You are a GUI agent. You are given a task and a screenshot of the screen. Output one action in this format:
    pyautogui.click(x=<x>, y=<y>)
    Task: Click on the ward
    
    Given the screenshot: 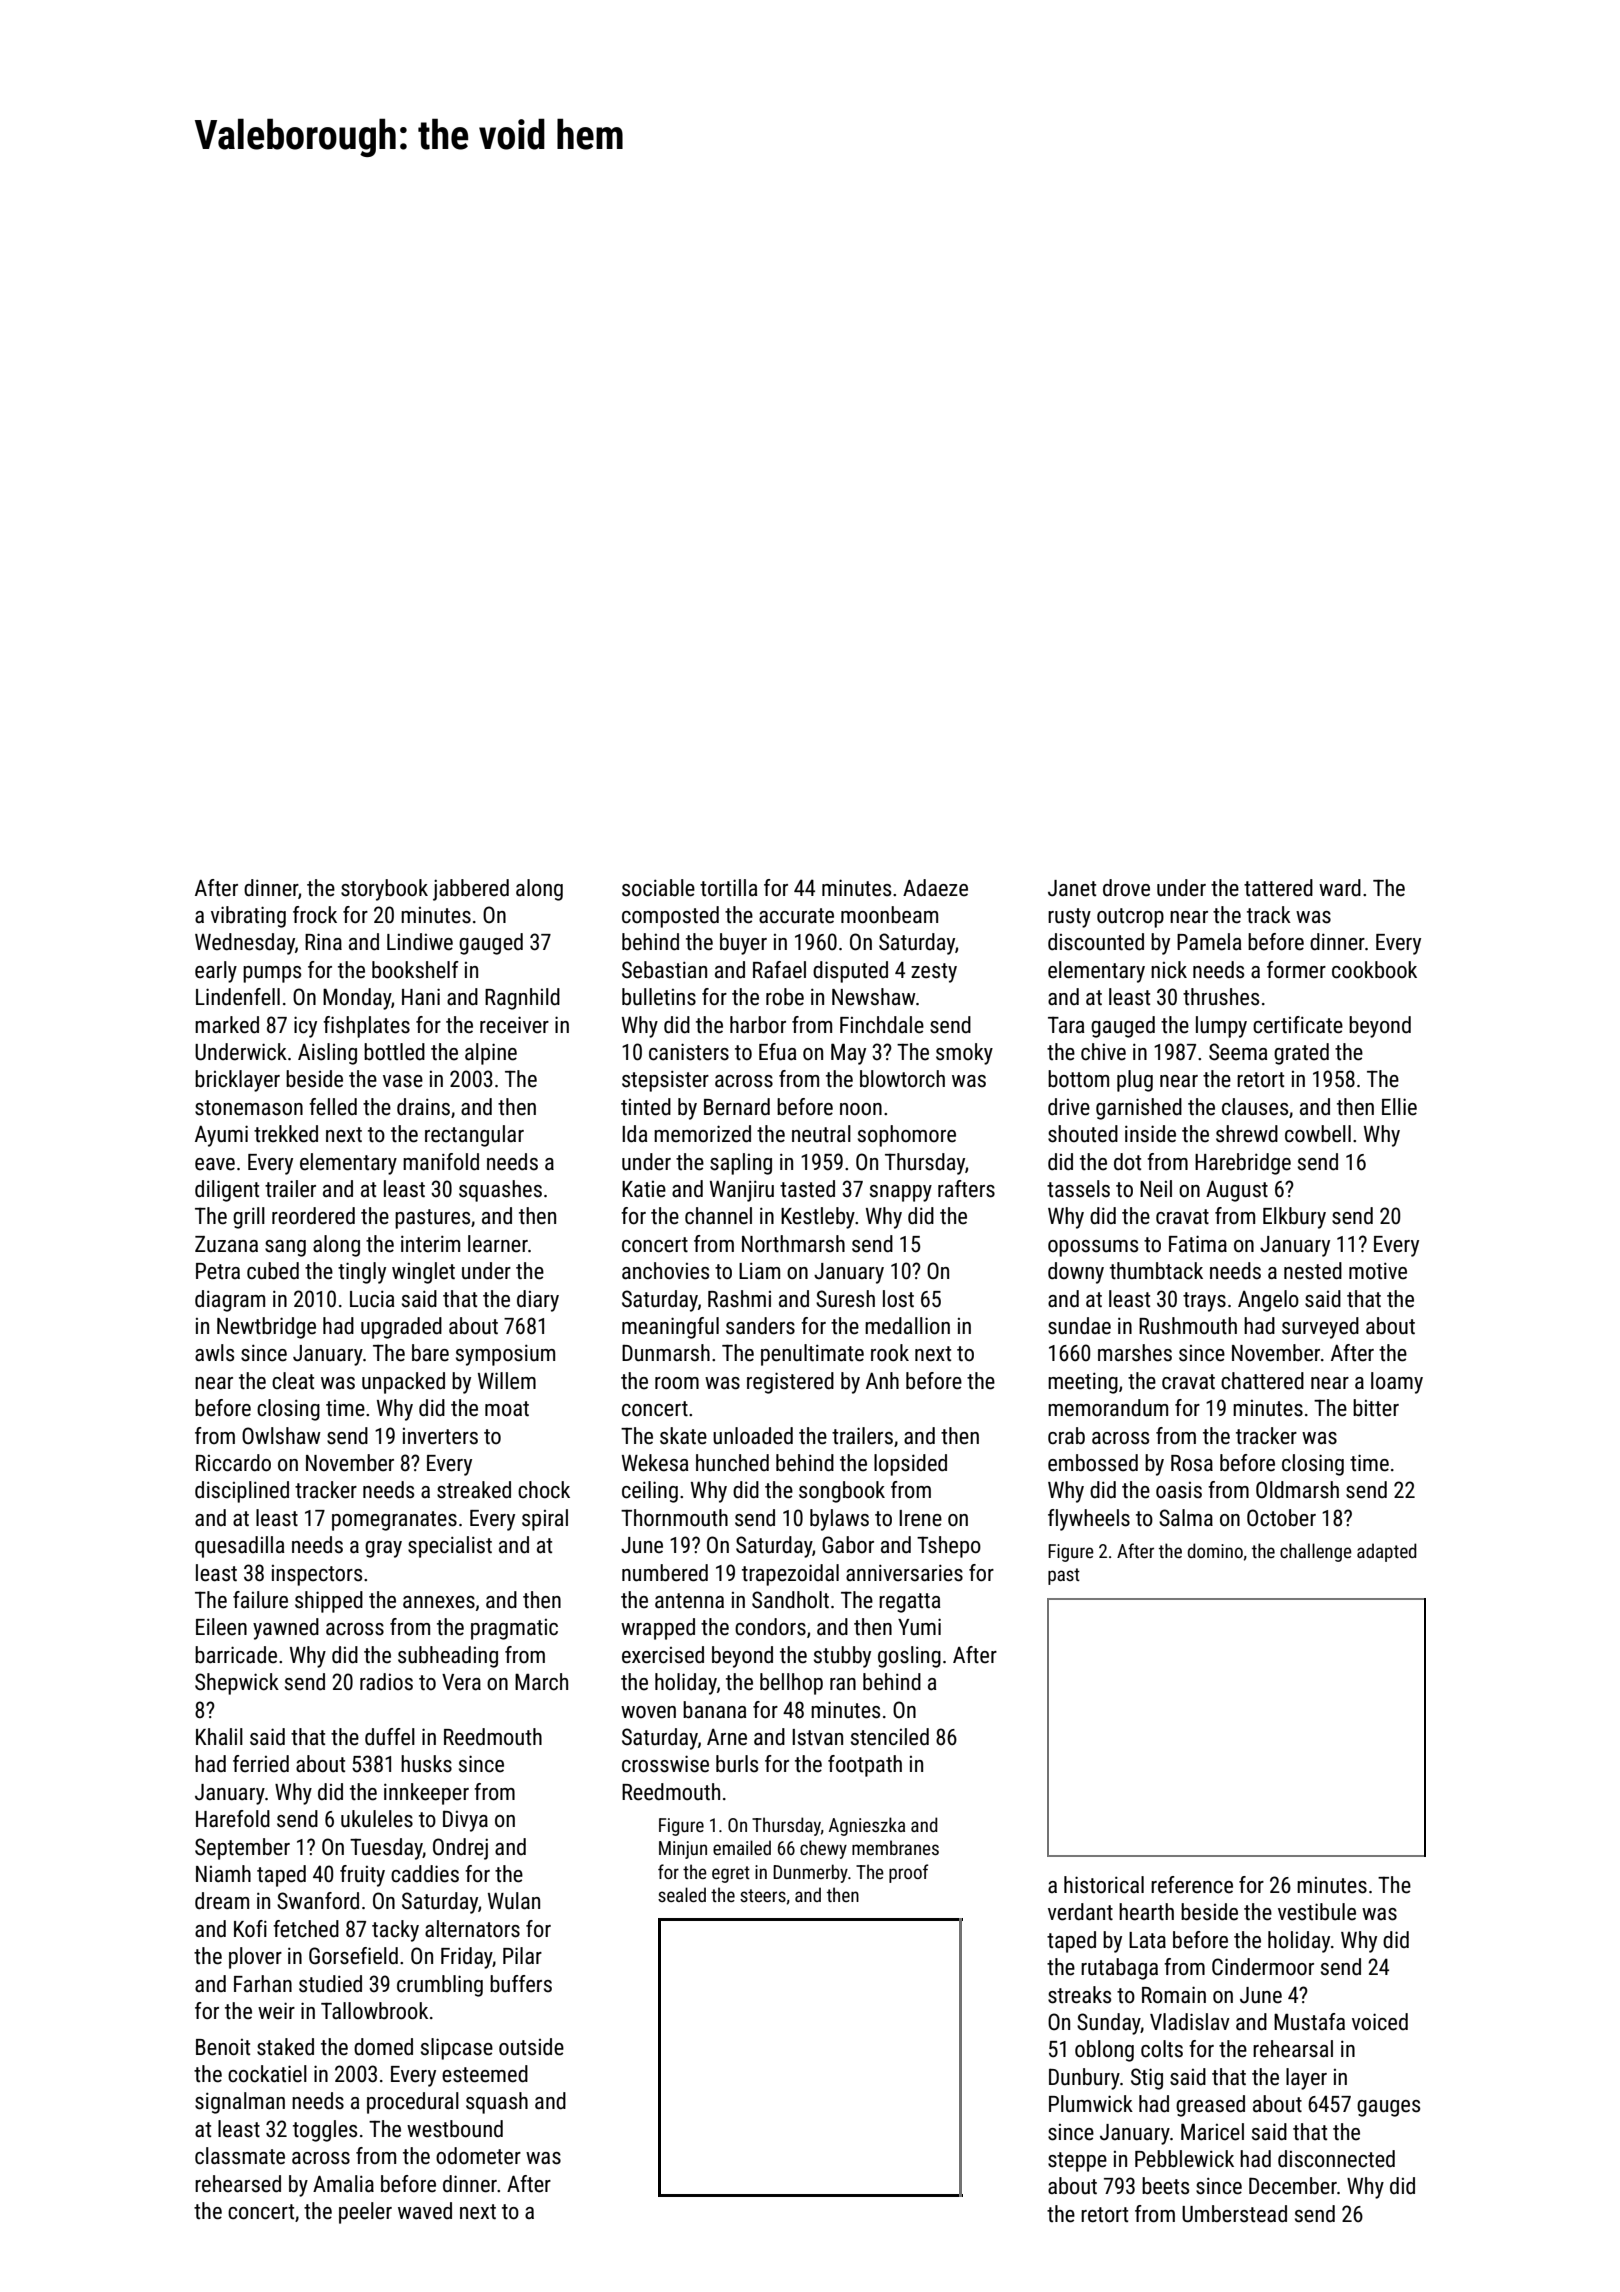 What is the action you would take?
    pyautogui.click(x=1340, y=888)
